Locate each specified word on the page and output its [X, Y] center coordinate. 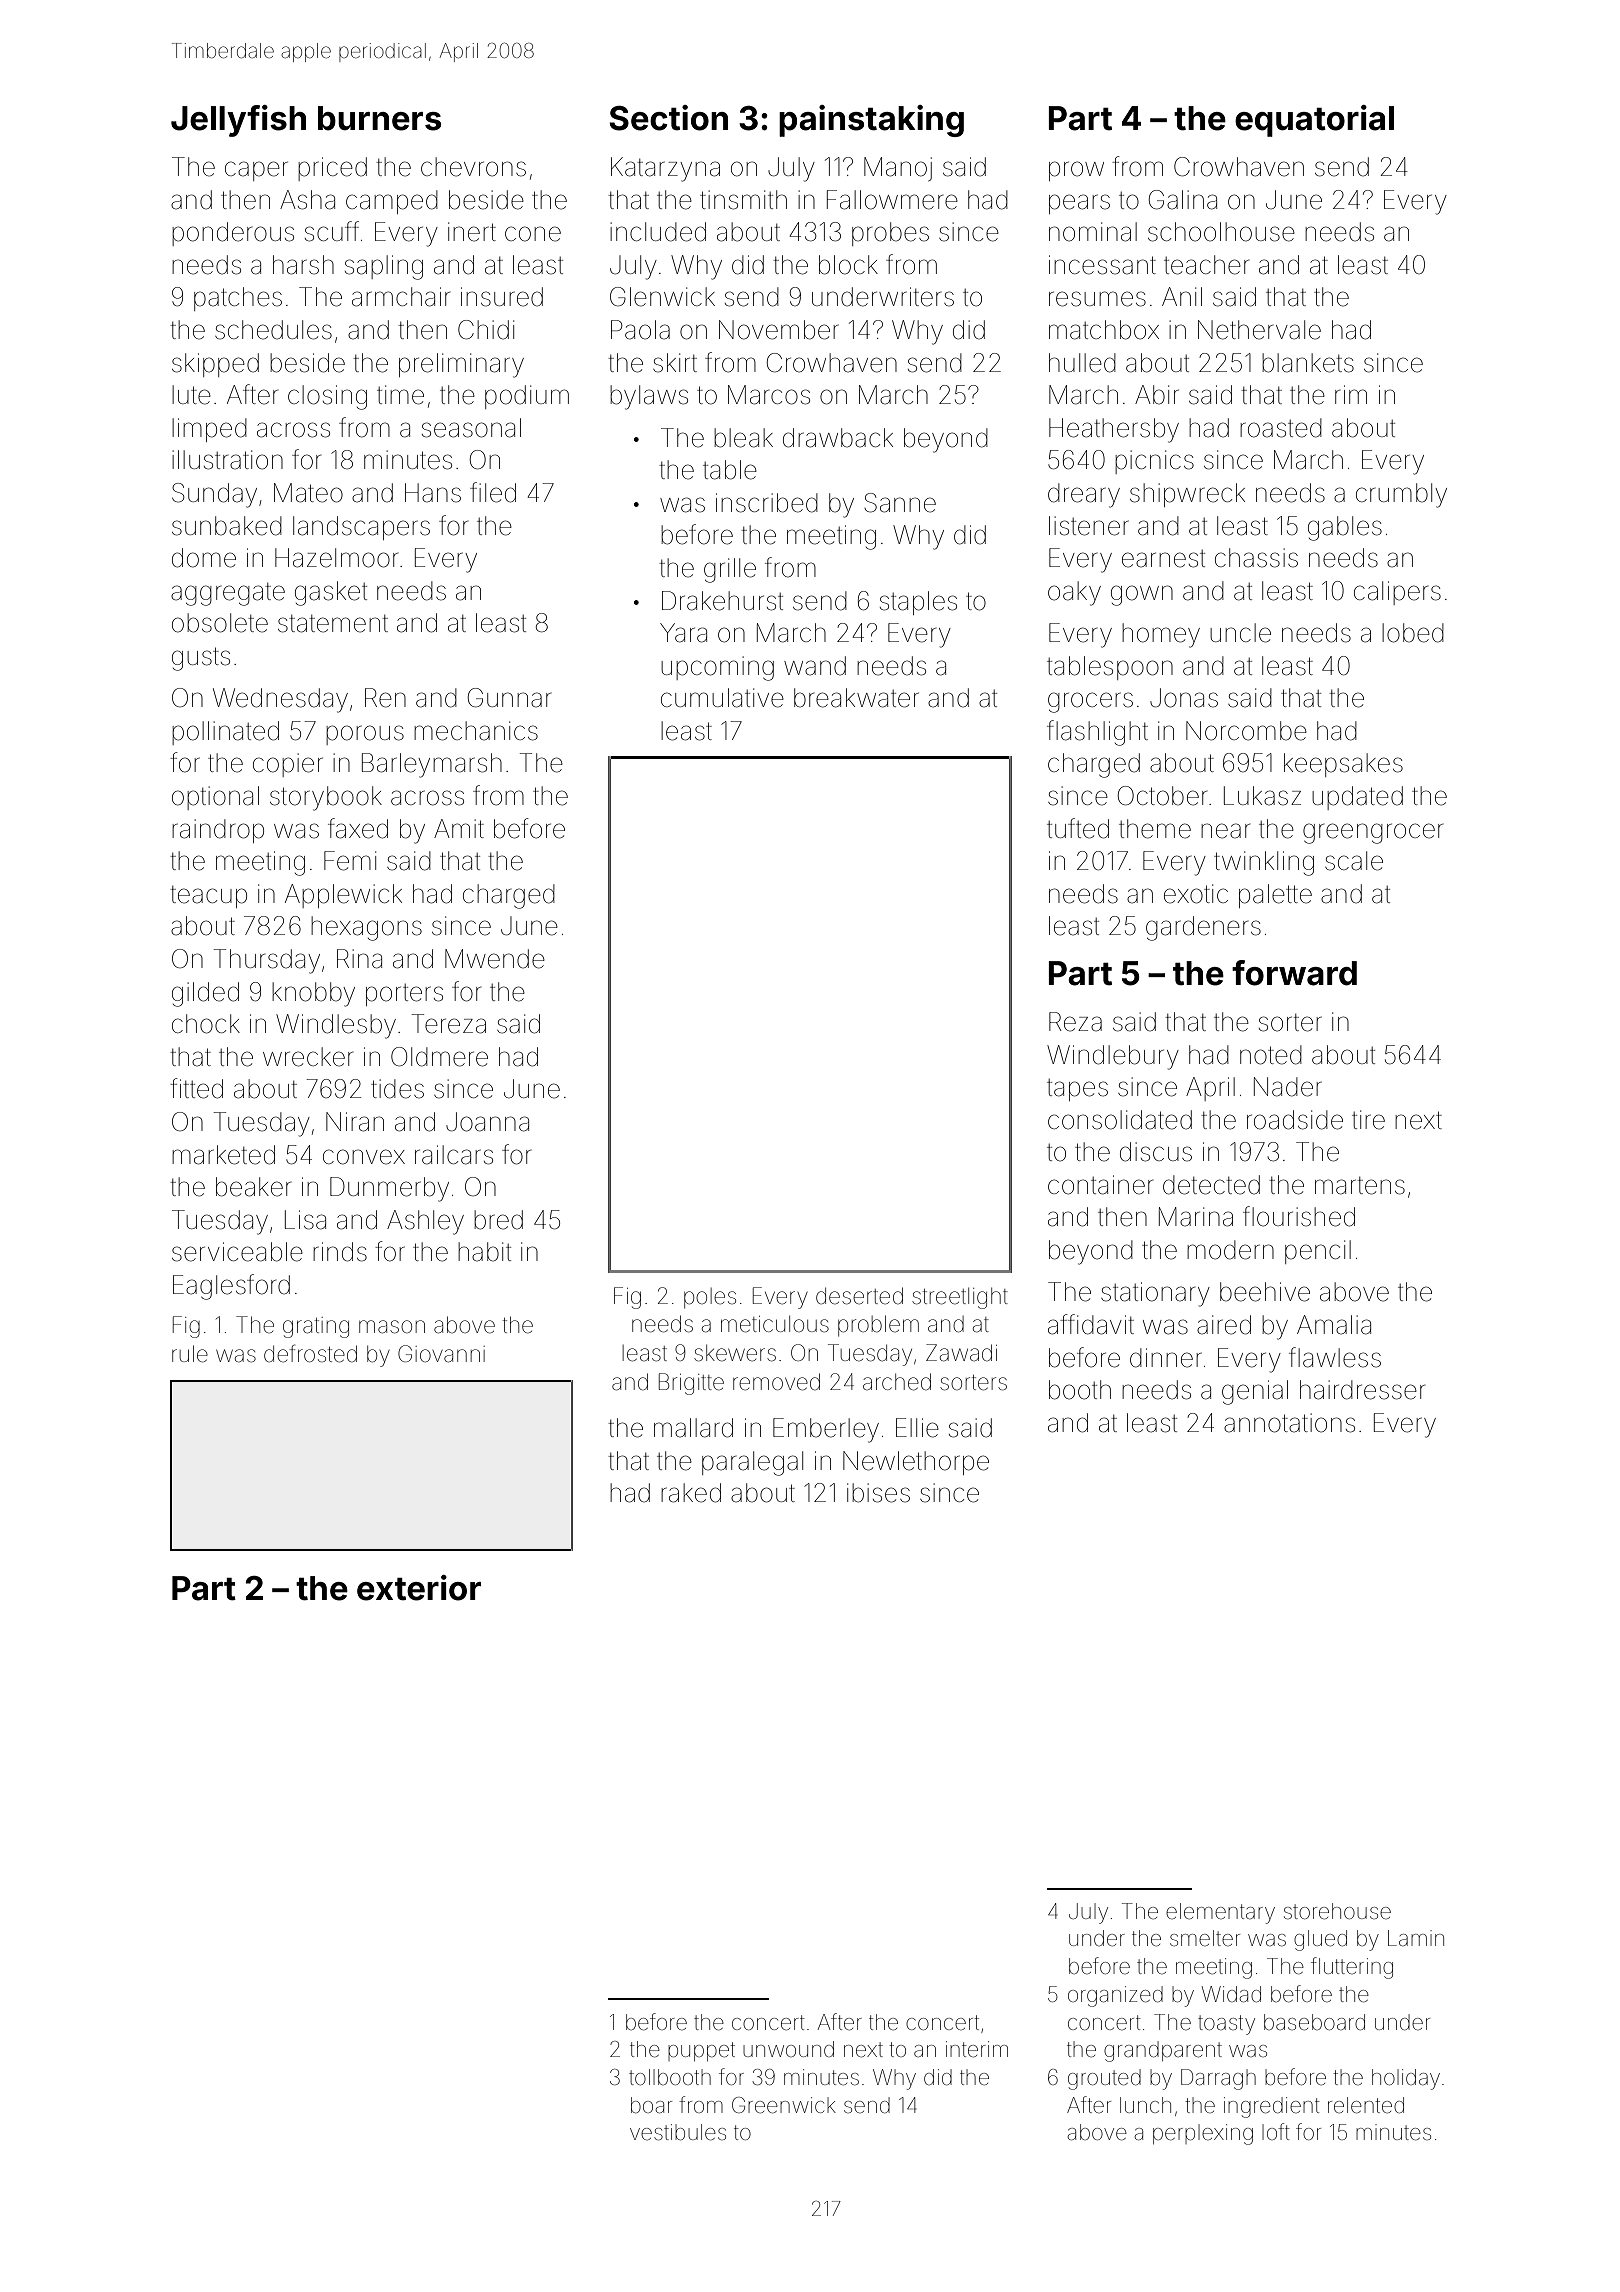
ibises [878, 1493]
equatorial [1314, 121]
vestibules [678, 2132]
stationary [1155, 1294]
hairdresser [1362, 1390]
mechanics [476, 731]
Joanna [487, 1122]
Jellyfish [238, 121]
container [1100, 1185]
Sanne [900, 503]
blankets [1308, 363]
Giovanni [441, 1354]
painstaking [871, 121]
